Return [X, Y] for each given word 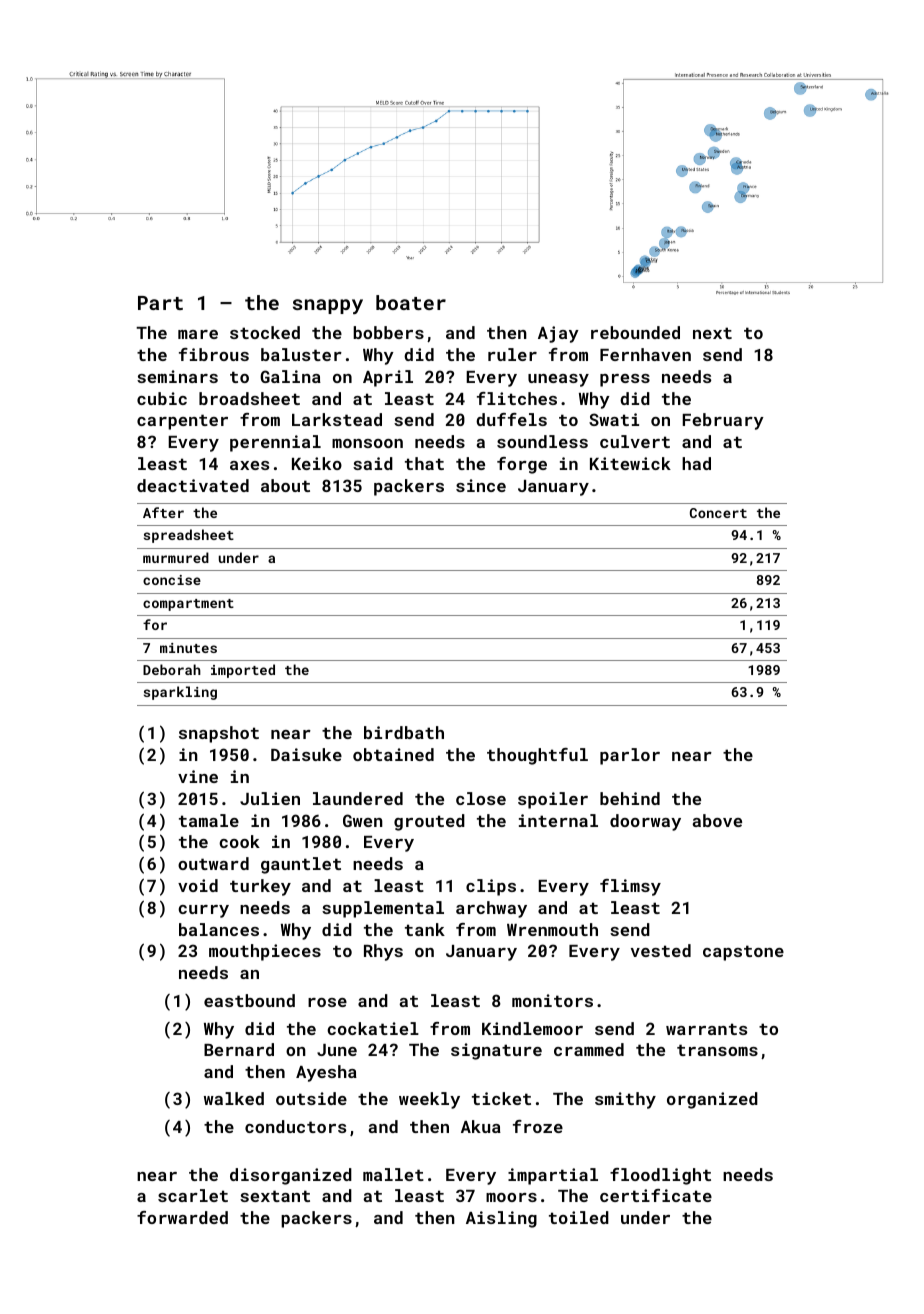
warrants [706, 1029]
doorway [645, 822]
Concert [718, 513]
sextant [275, 1196]
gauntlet [301, 865]
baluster [301, 354]
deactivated [193, 485]
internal [558, 820]
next [712, 333]
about [285, 485]
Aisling [501, 1219]
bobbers [388, 332]
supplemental [383, 909]
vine [198, 776]
